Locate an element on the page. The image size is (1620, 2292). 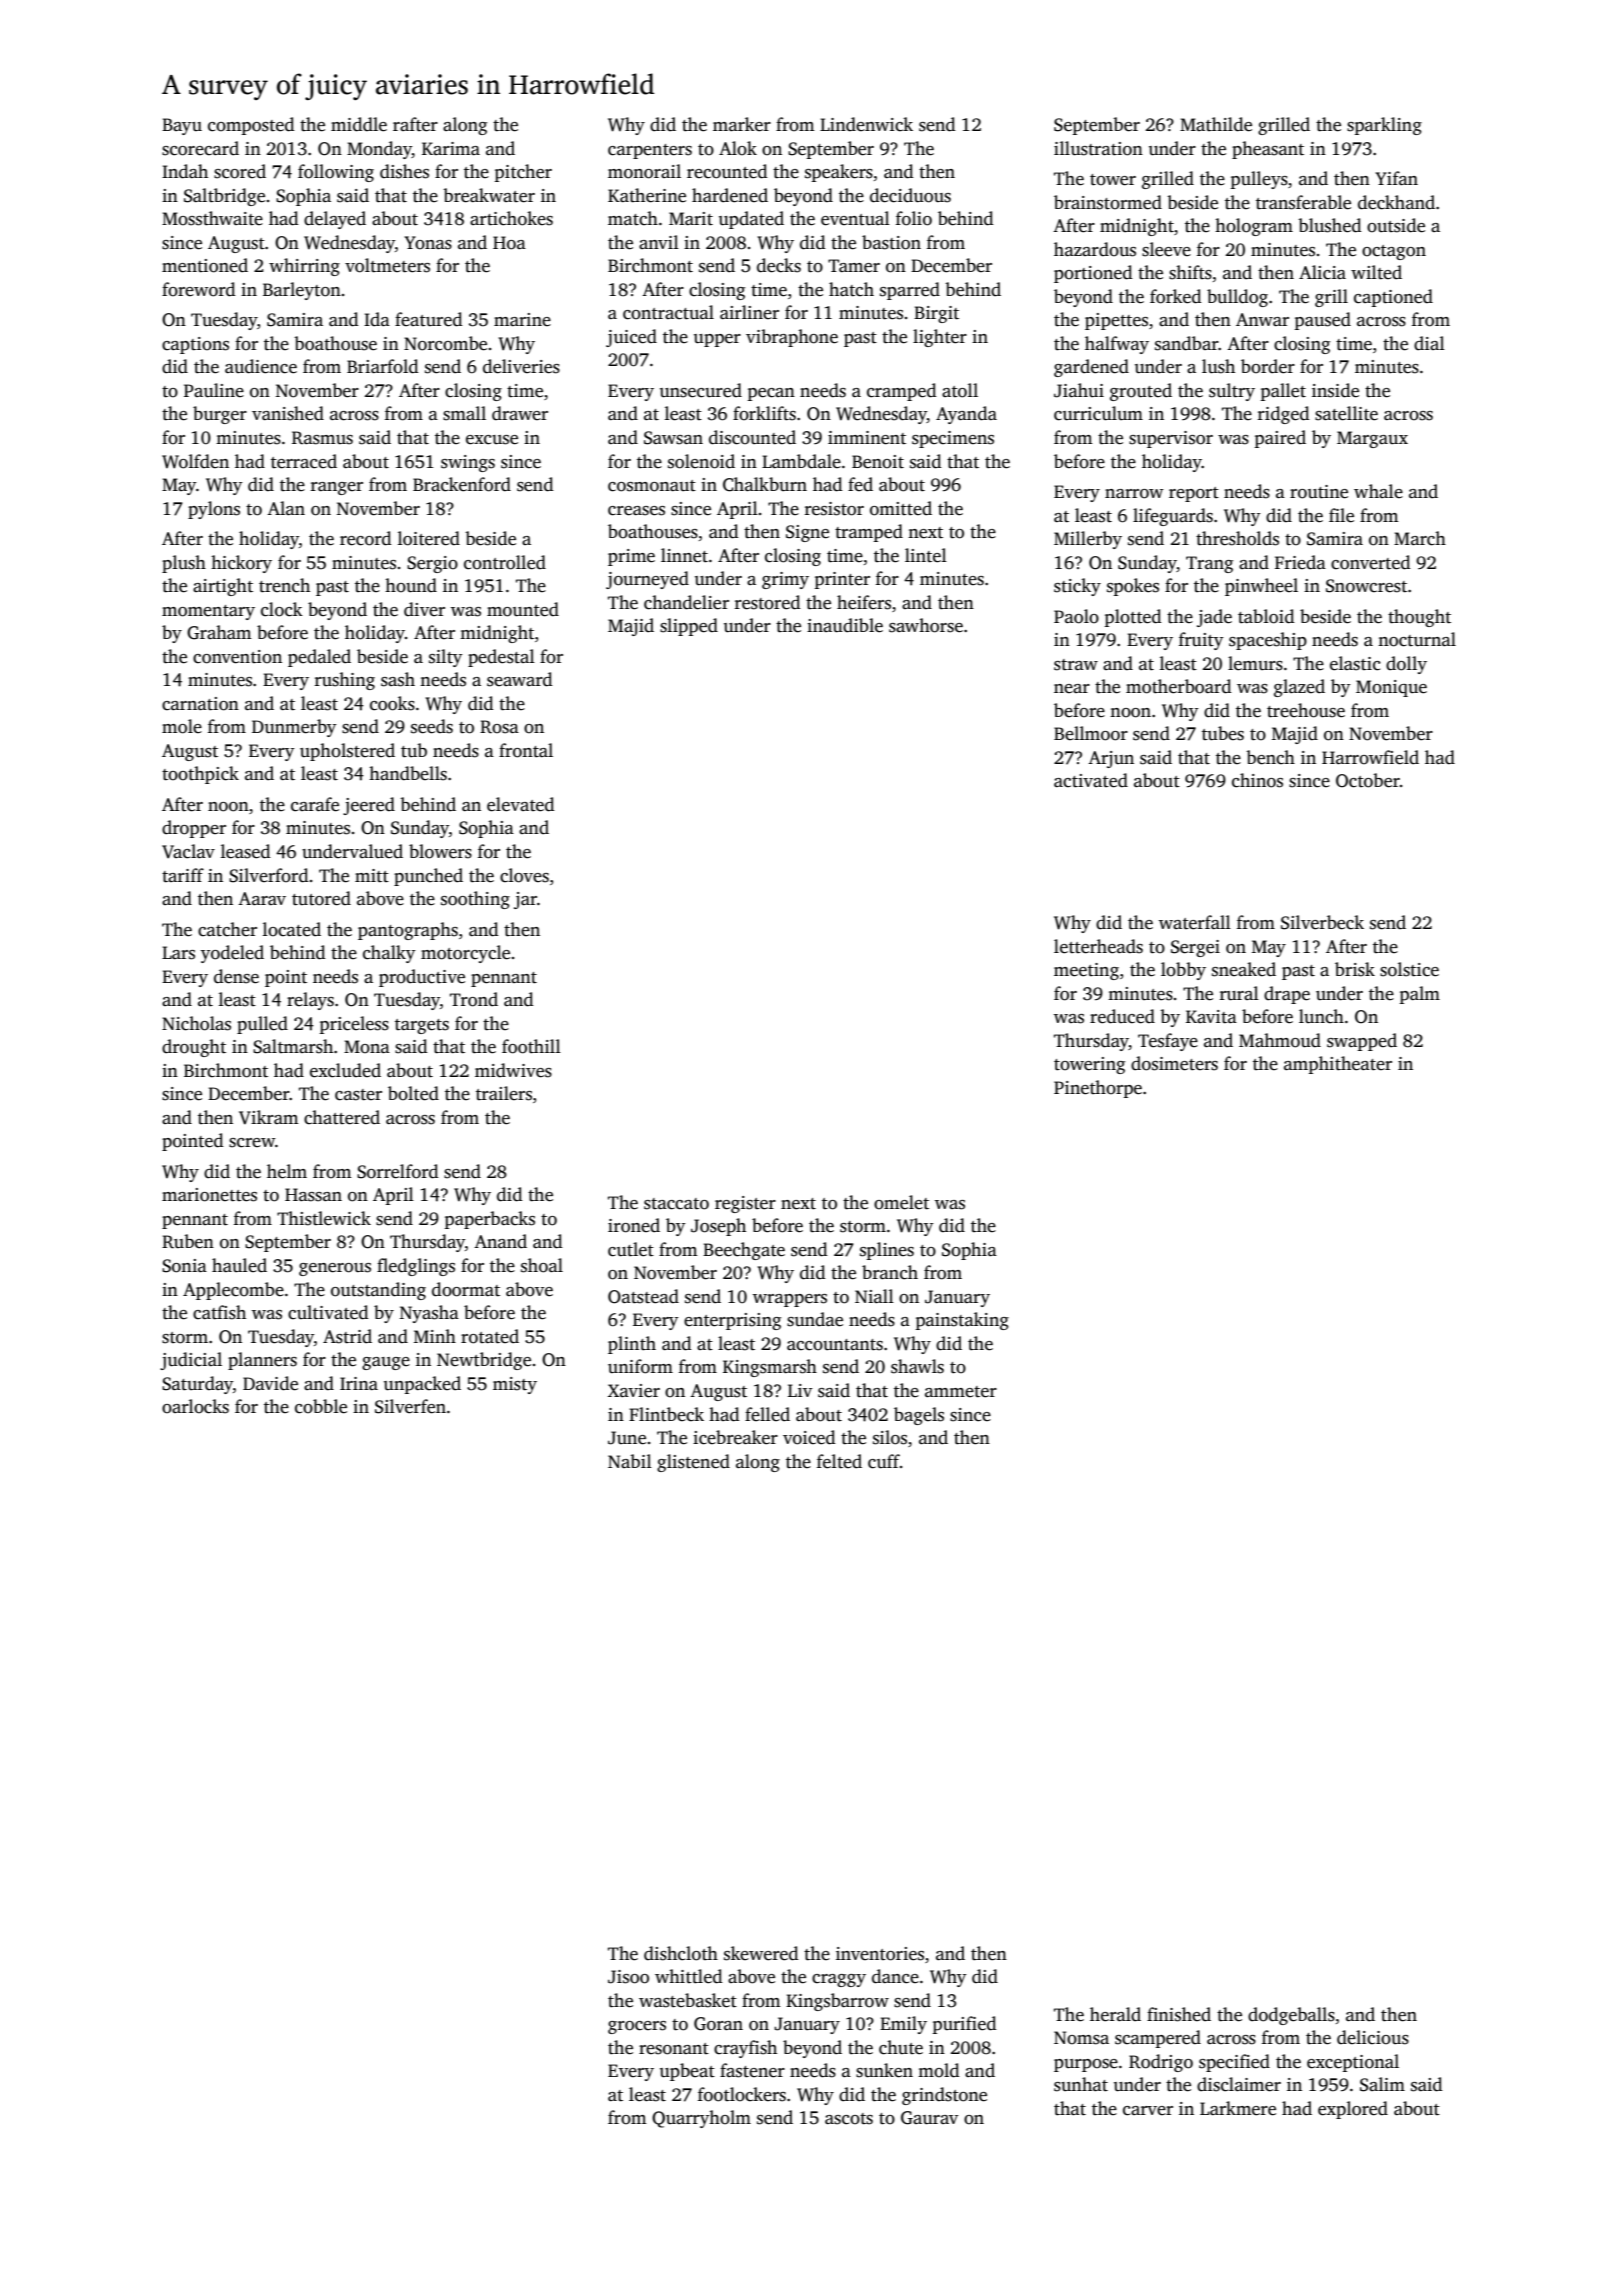
dishcloth is located at coordinates (681, 1953).
